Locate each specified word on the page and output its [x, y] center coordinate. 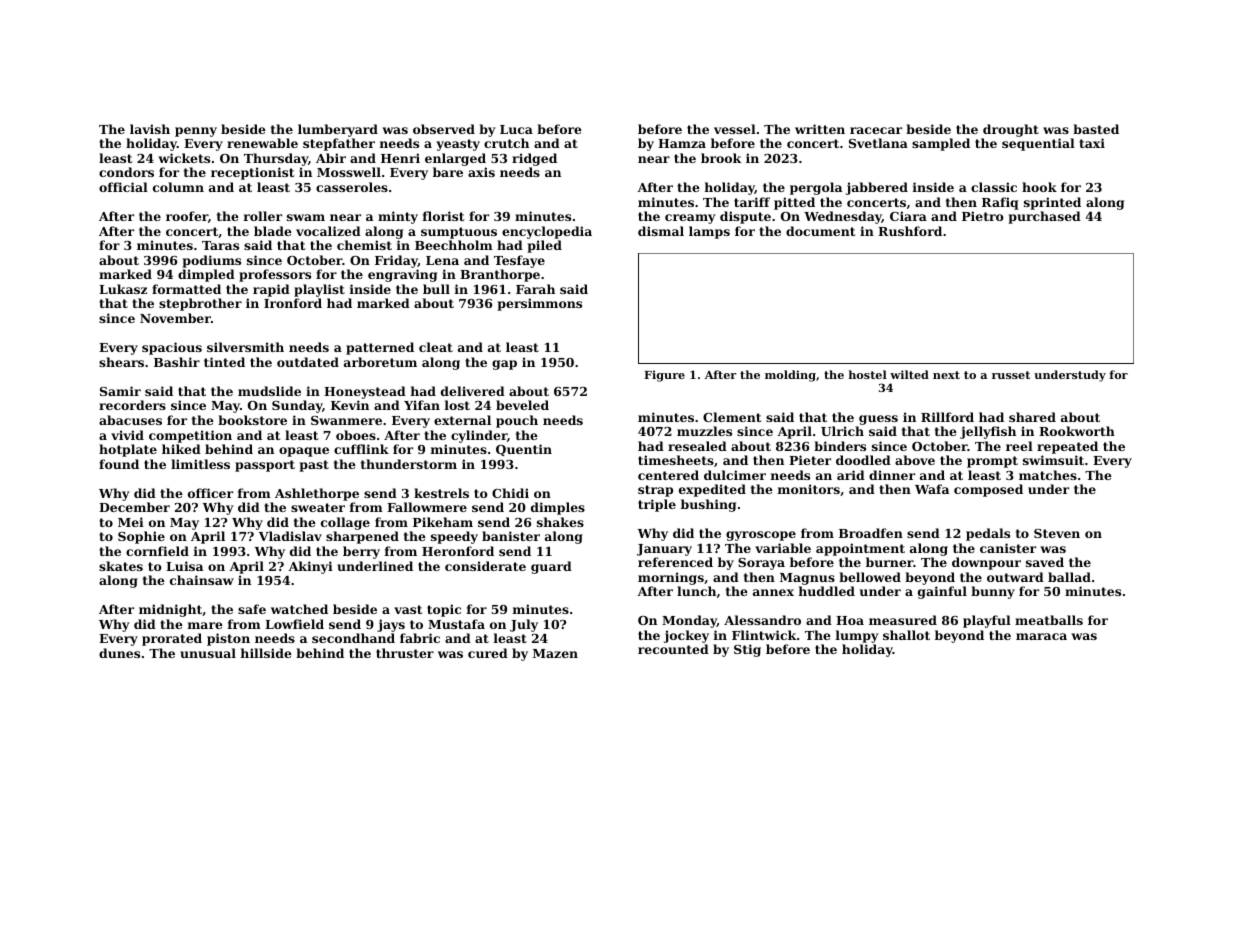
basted [1096, 129]
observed [444, 129]
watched [299, 609]
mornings [671, 578]
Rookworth [1077, 431]
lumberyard [338, 130]
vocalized [328, 231]
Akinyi [310, 567]
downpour [986, 563]
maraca [1041, 636]
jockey [686, 636]
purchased [1044, 217]
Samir [120, 391]
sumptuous [459, 233]
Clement [732, 417]
